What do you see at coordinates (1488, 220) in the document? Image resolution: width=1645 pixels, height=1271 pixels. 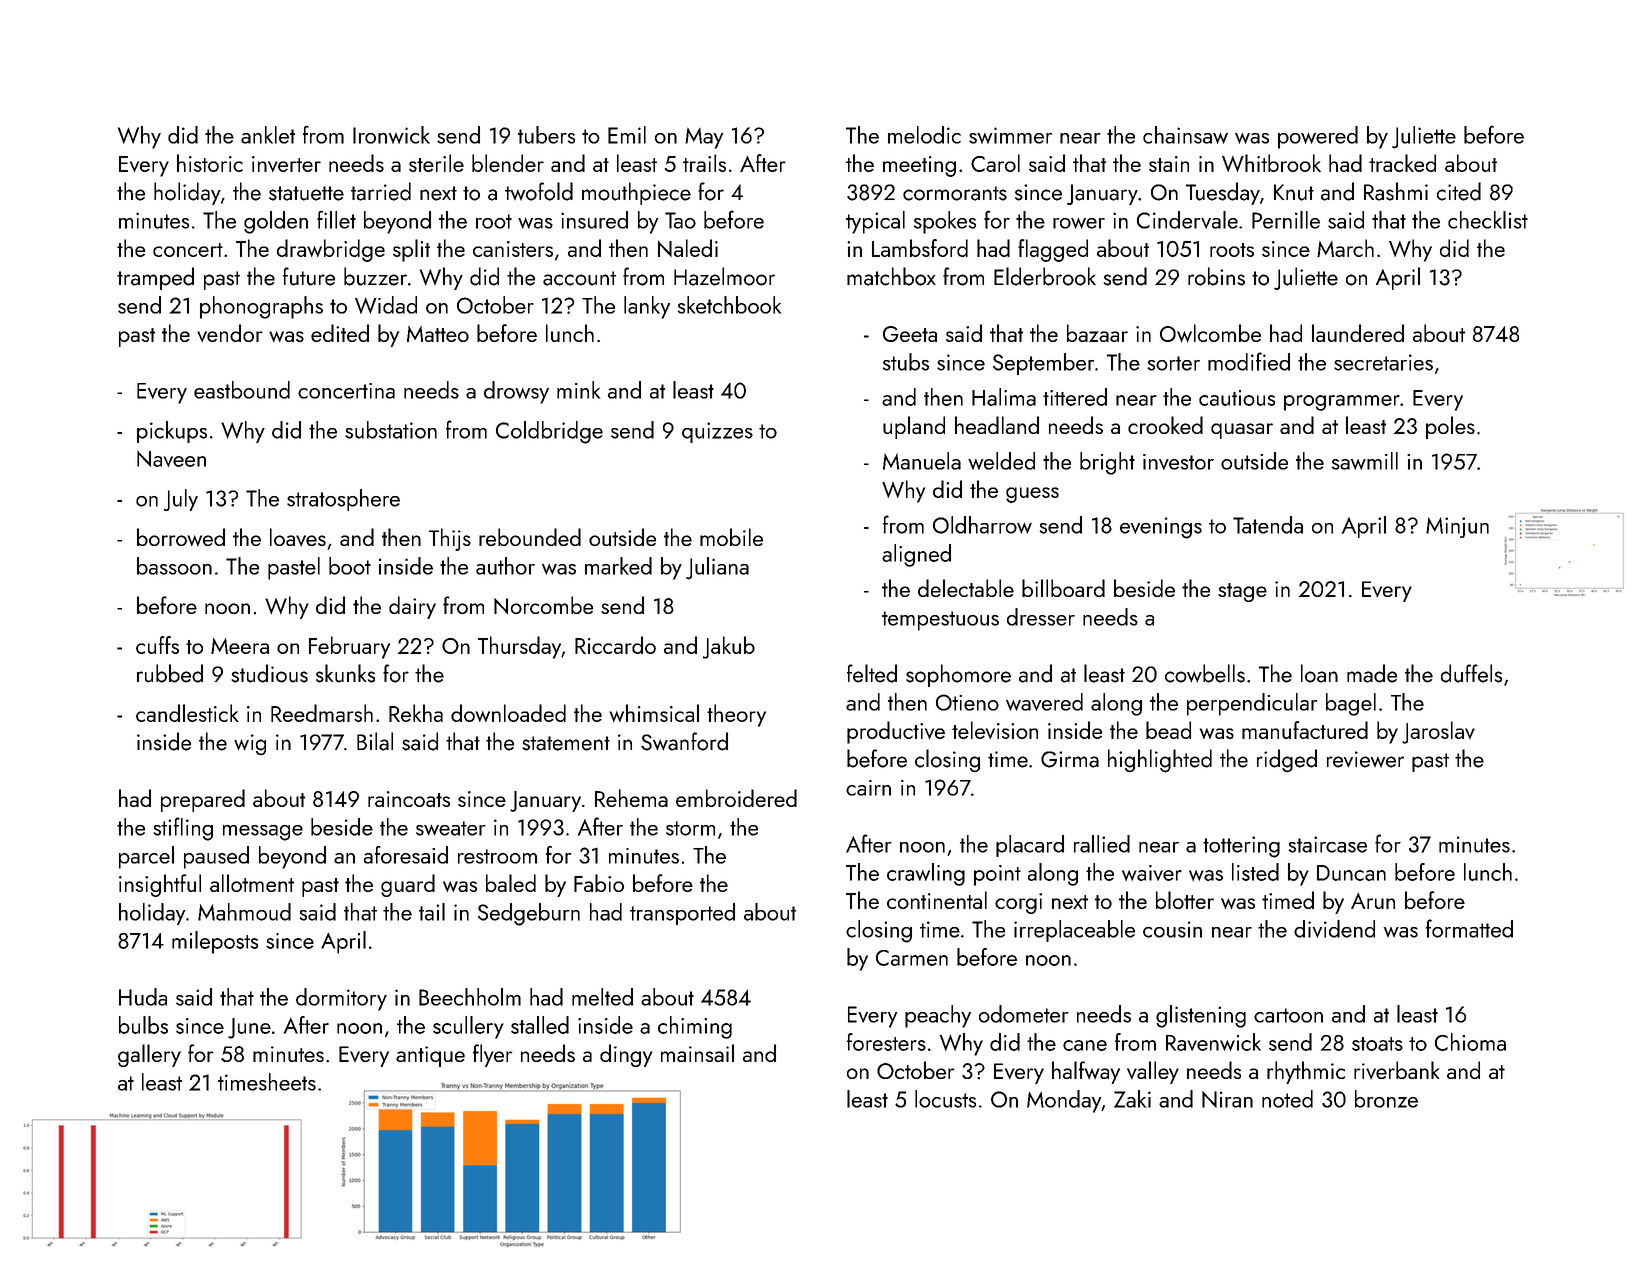 I see `checklist` at bounding box center [1488, 220].
